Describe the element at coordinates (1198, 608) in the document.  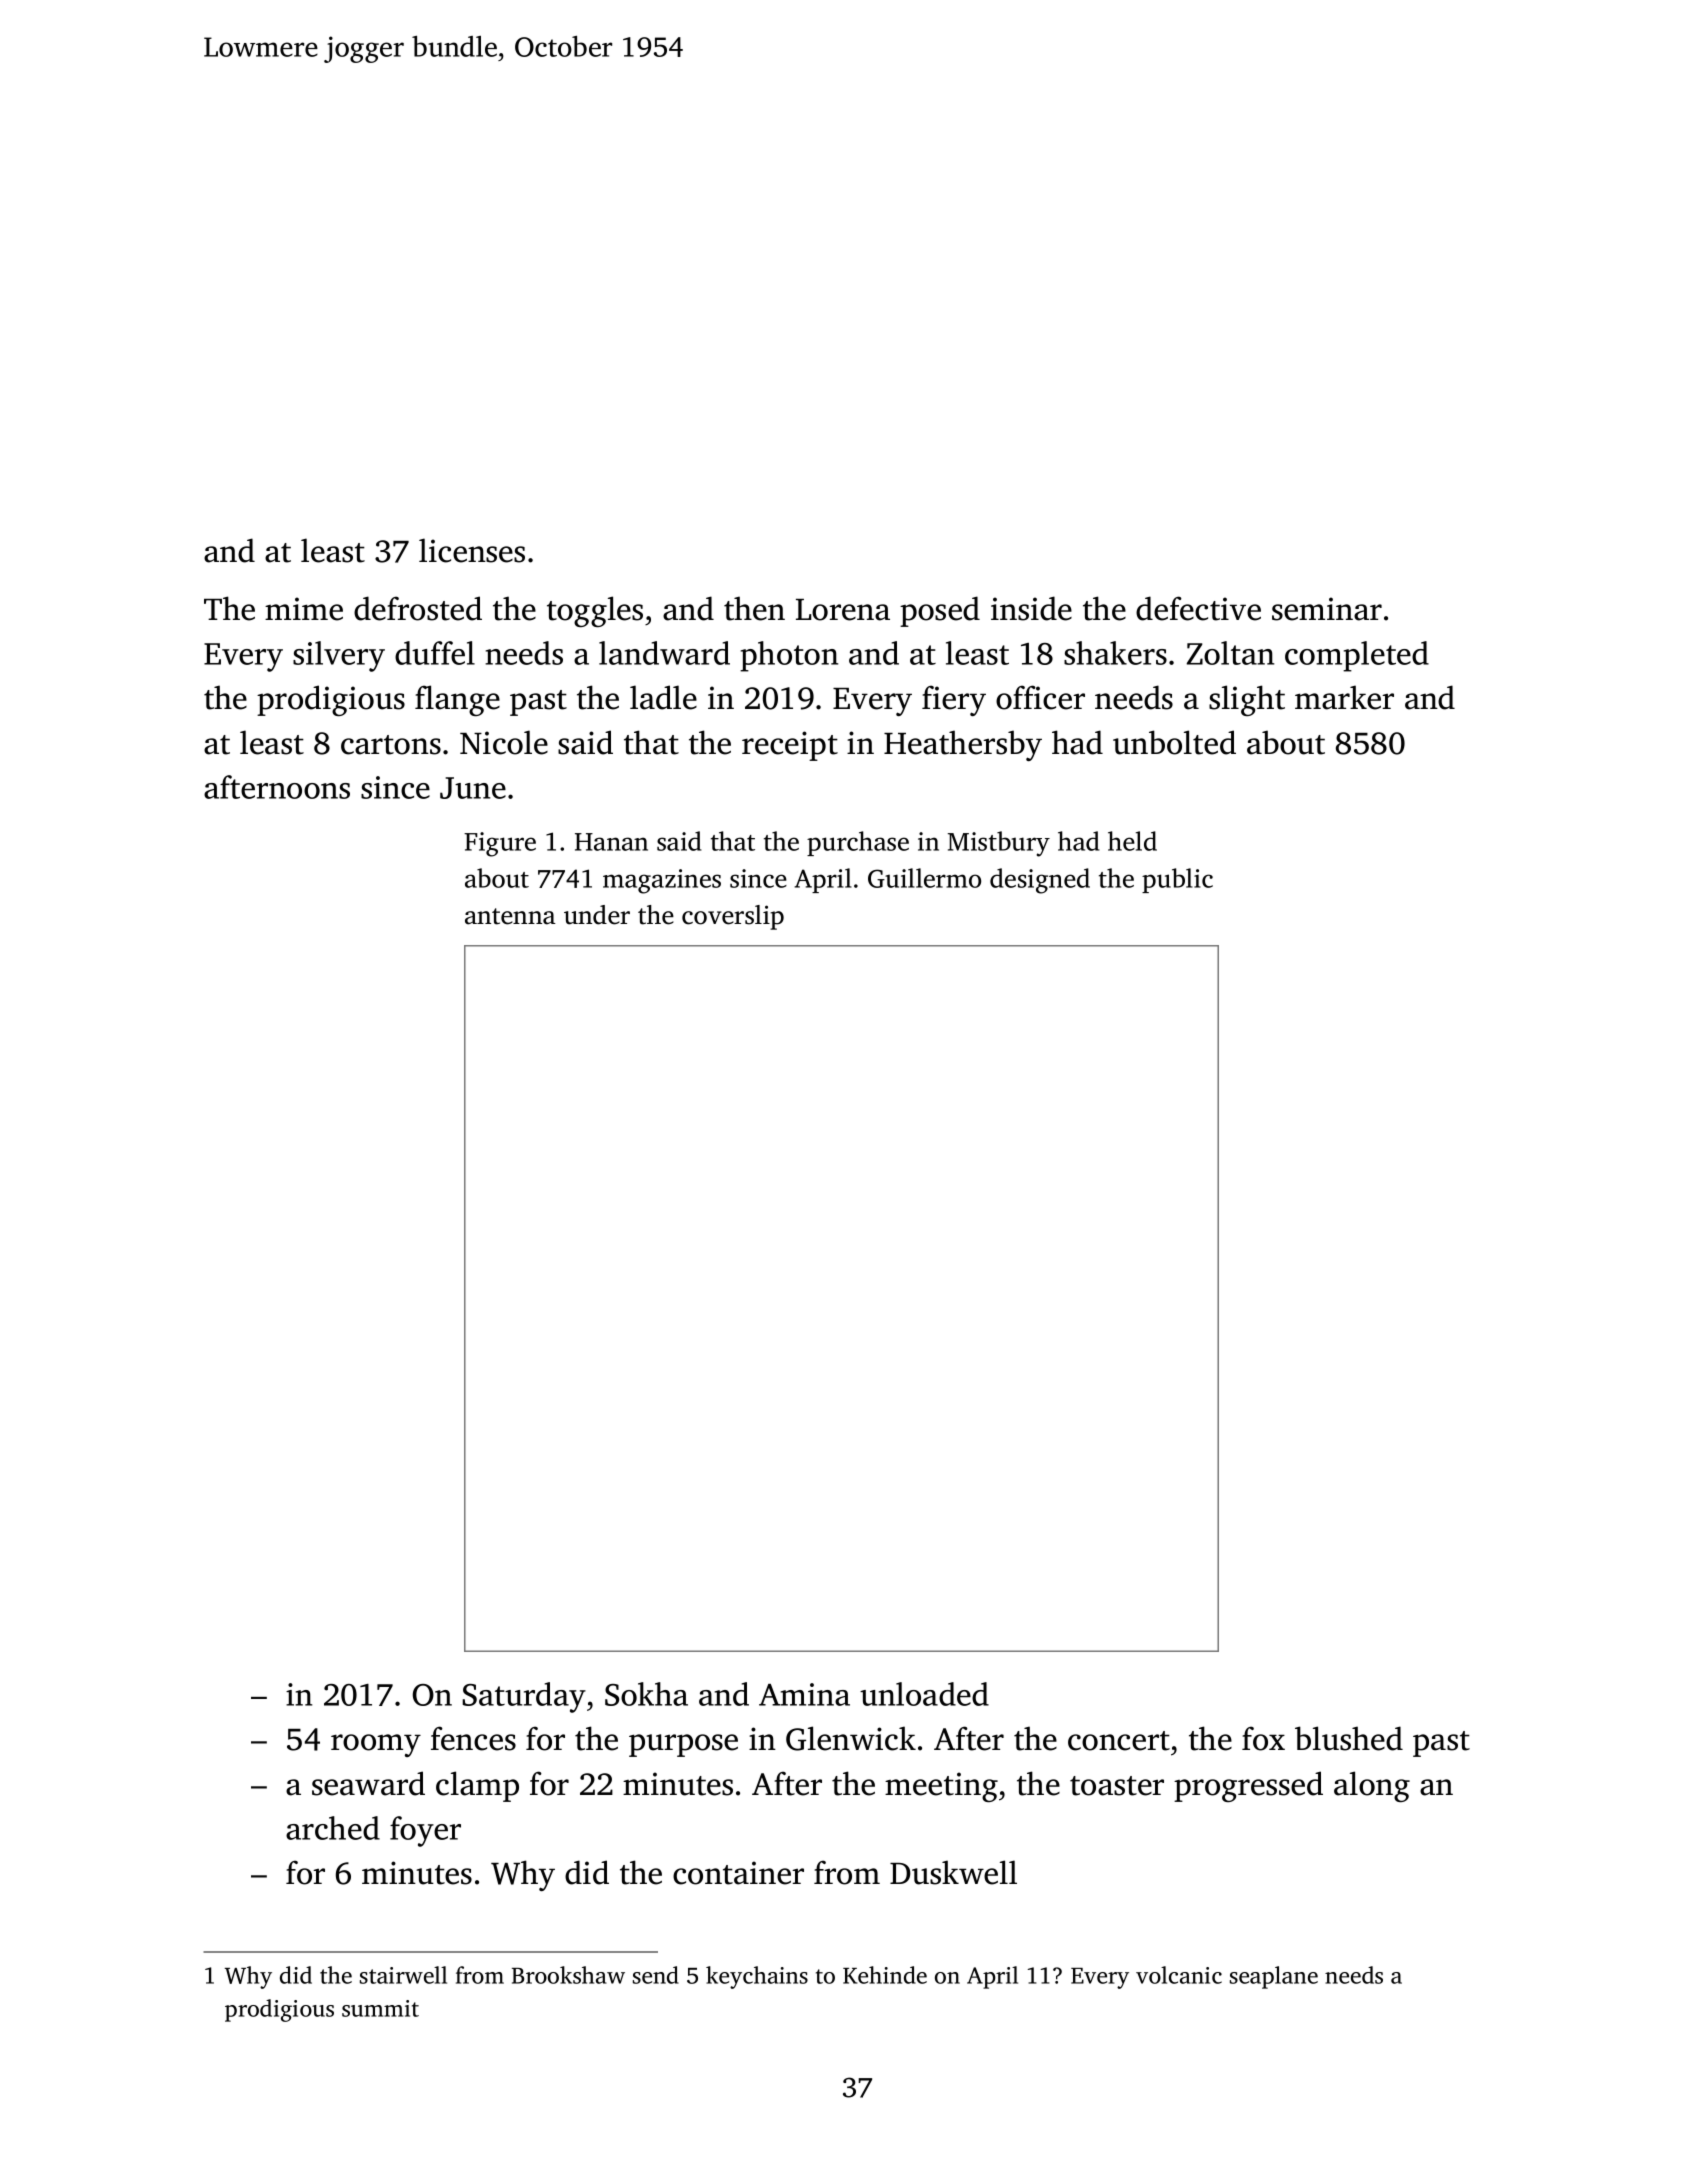
I see `defective` at that location.
